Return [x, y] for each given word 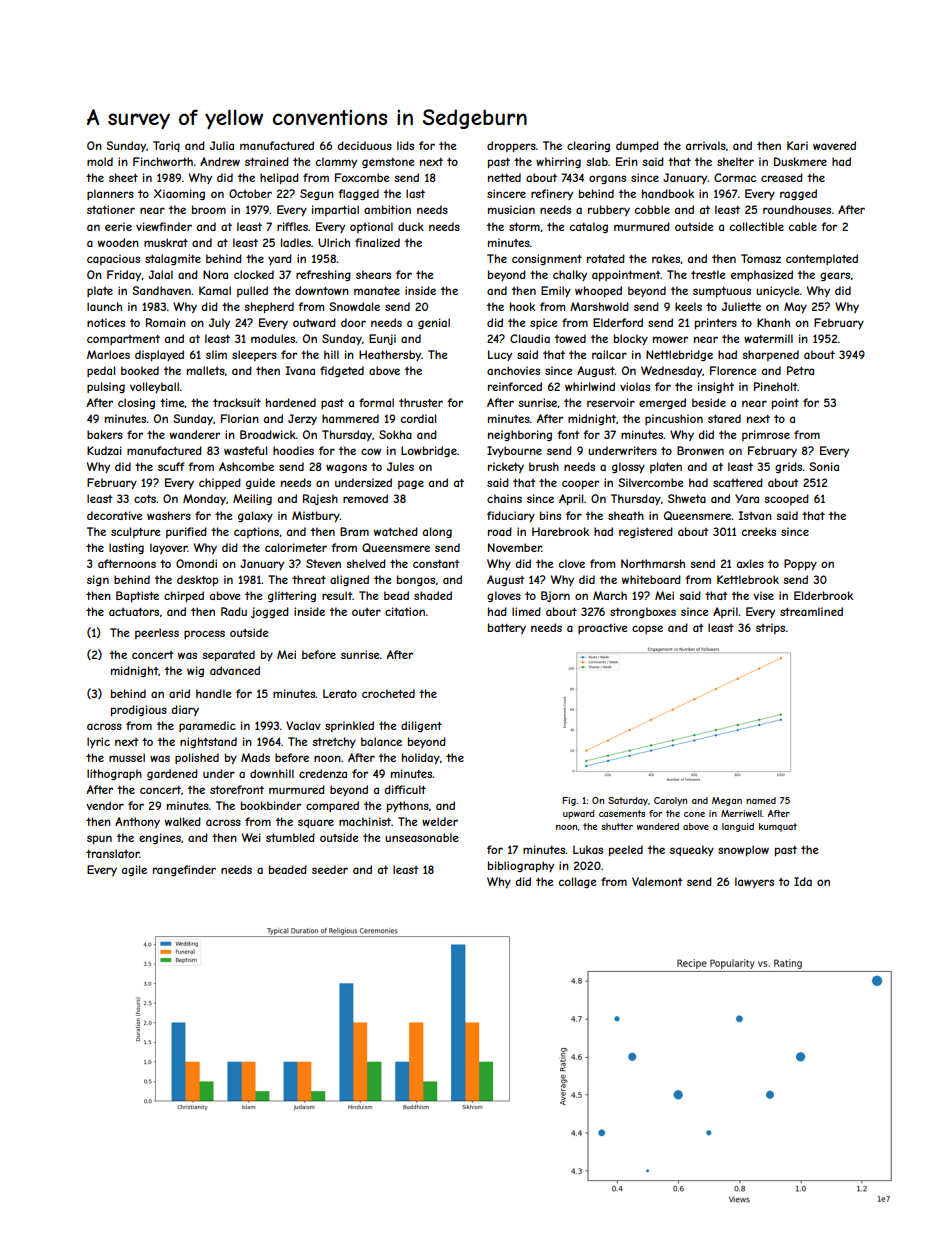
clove [572, 563]
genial [434, 323]
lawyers [754, 882]
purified [186, 532]
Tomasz [761, 258]
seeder [330, 869]
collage [577, 882]
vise [763, 595]
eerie [118, 226]
